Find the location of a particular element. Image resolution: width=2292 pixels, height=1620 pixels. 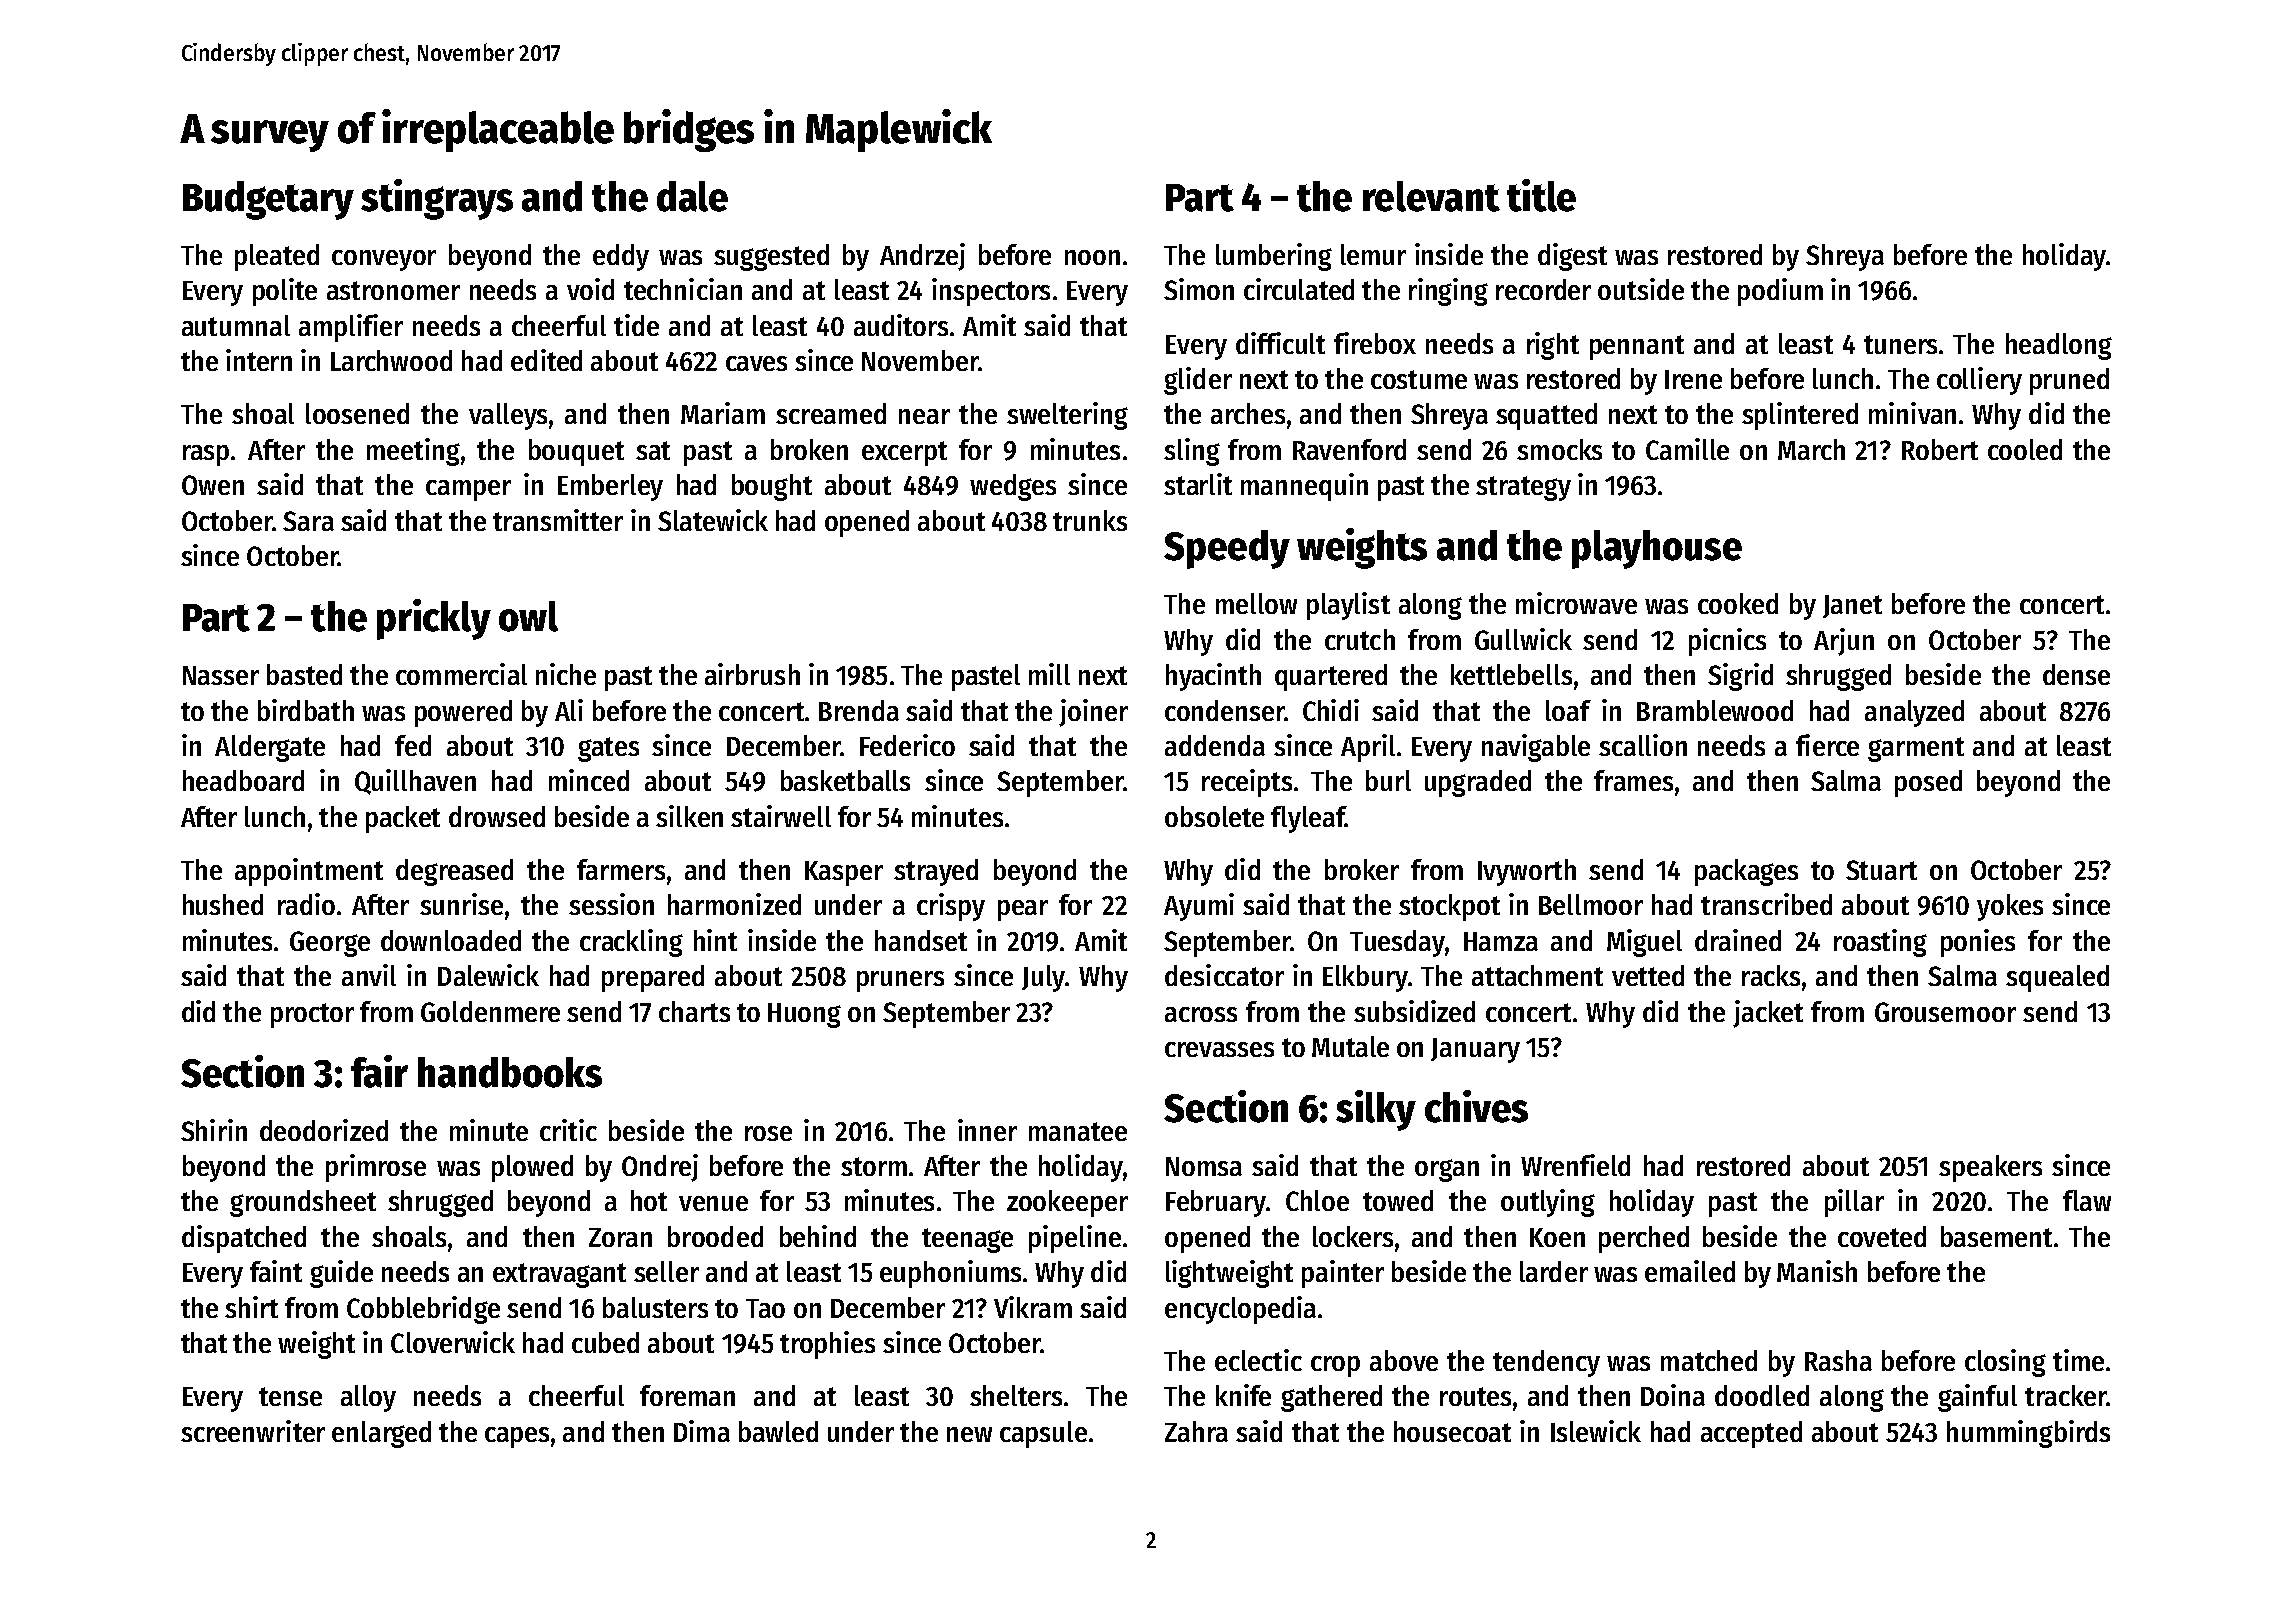

ponies is located at coordinates (1978, 943).
